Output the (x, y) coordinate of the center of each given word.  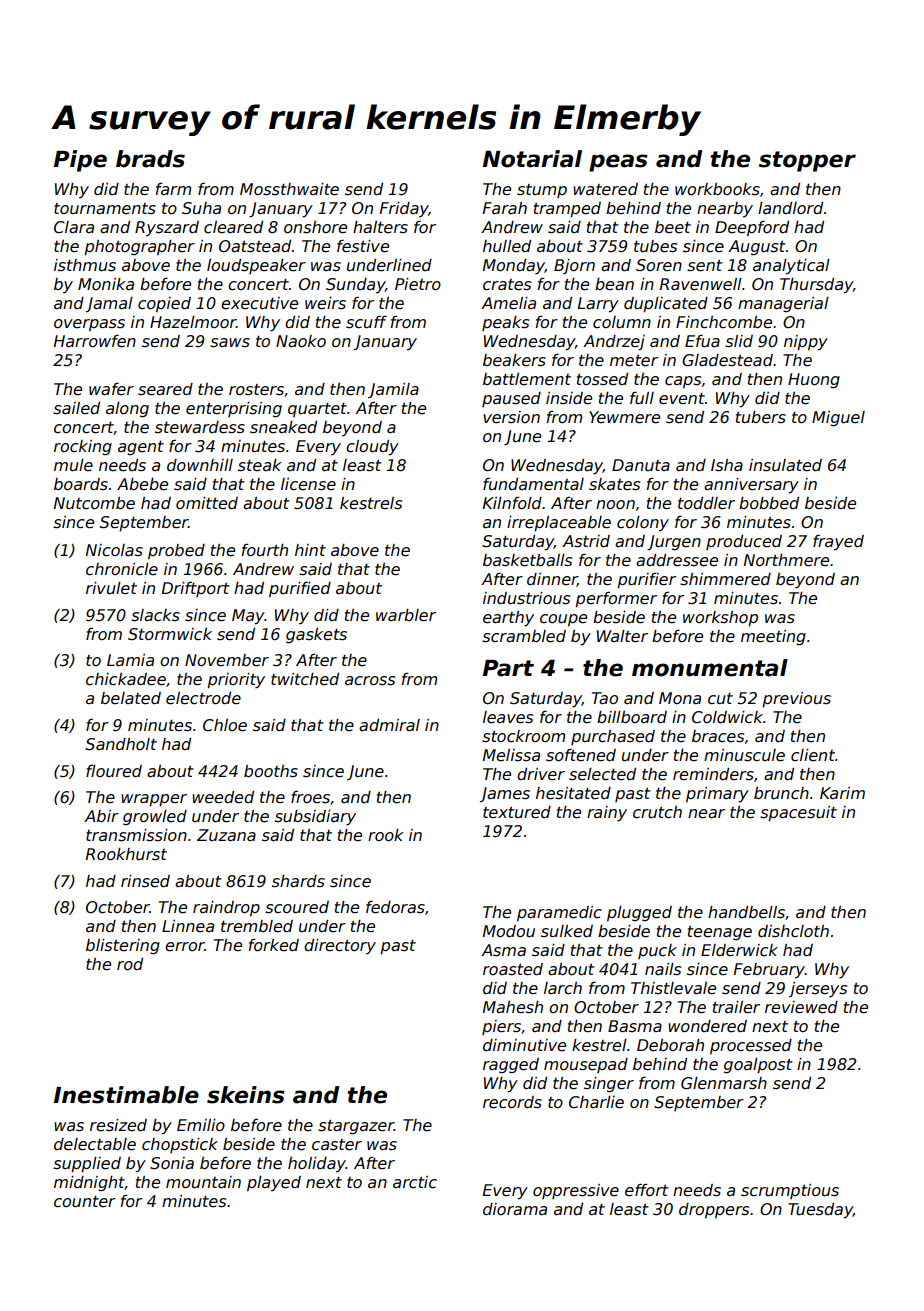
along (127, 410)
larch (563, 988)
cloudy (372, 448)
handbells (746, 912)
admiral (389, 725)
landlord (790, 208)
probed (176, 552)
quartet (317, 410)
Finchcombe (724, 322)
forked (274, 945)
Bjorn (574, 266)
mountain (203, 1182)
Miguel (838, 419)
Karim (842, 793)
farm (173, 189)
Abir (101, 816)
